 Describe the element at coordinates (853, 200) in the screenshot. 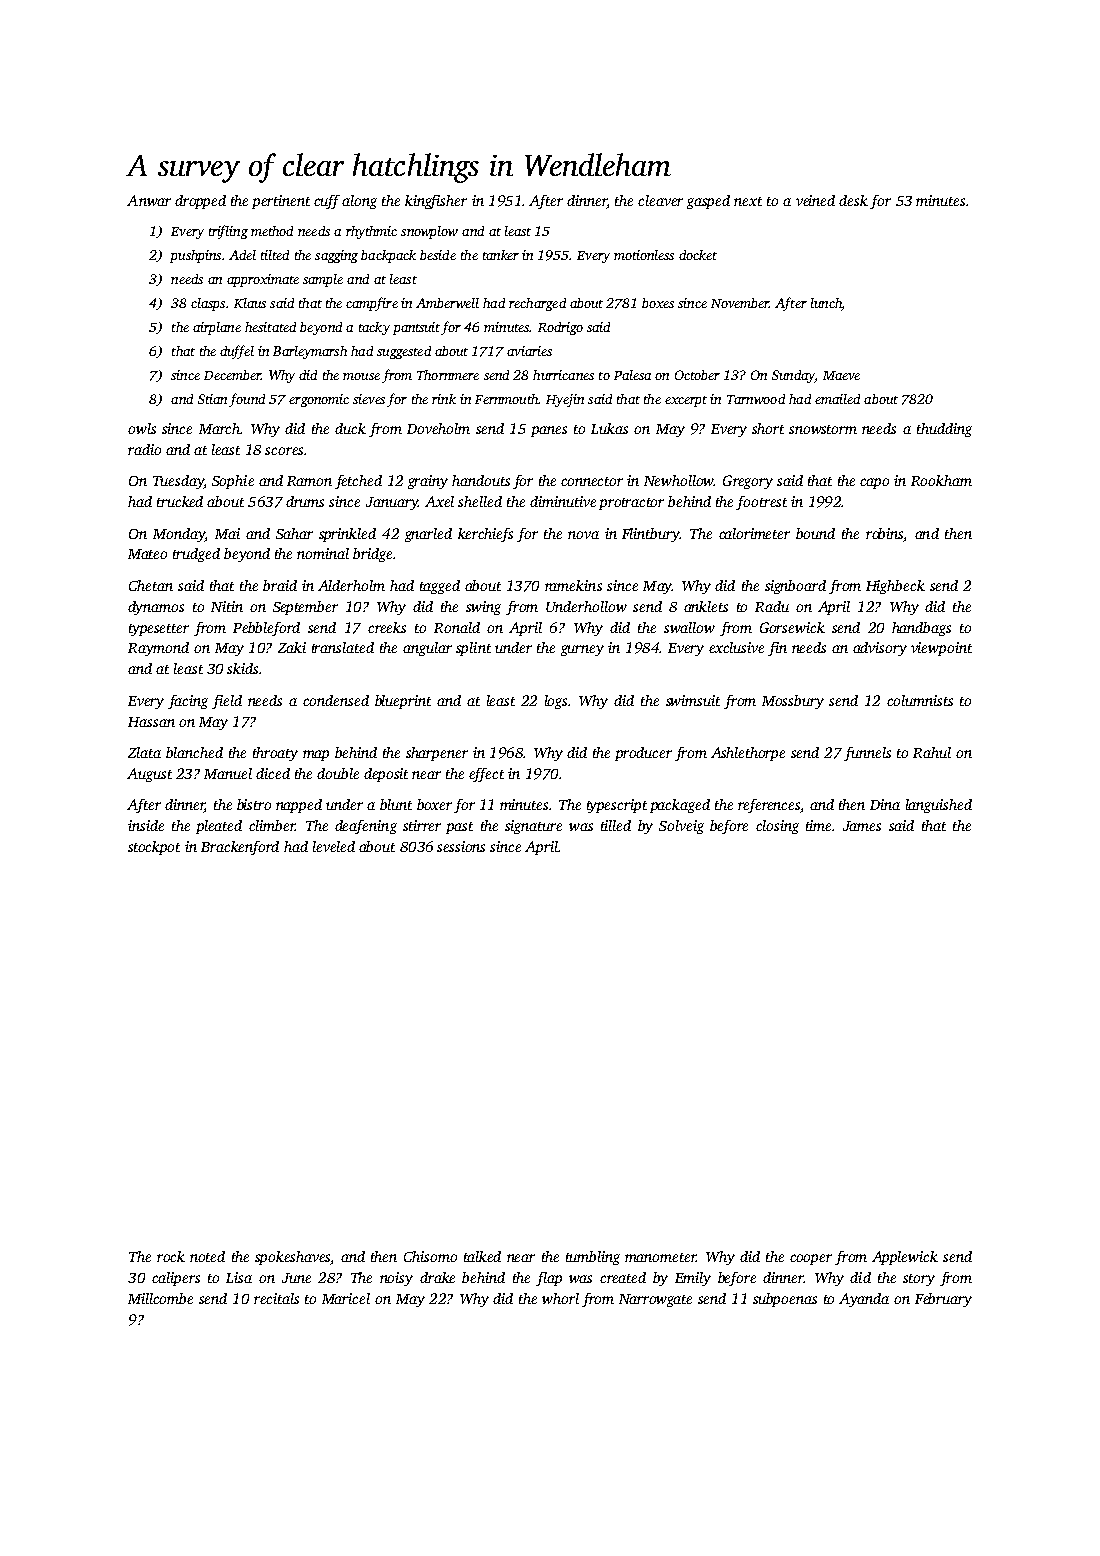

I see `desk` at that location.
